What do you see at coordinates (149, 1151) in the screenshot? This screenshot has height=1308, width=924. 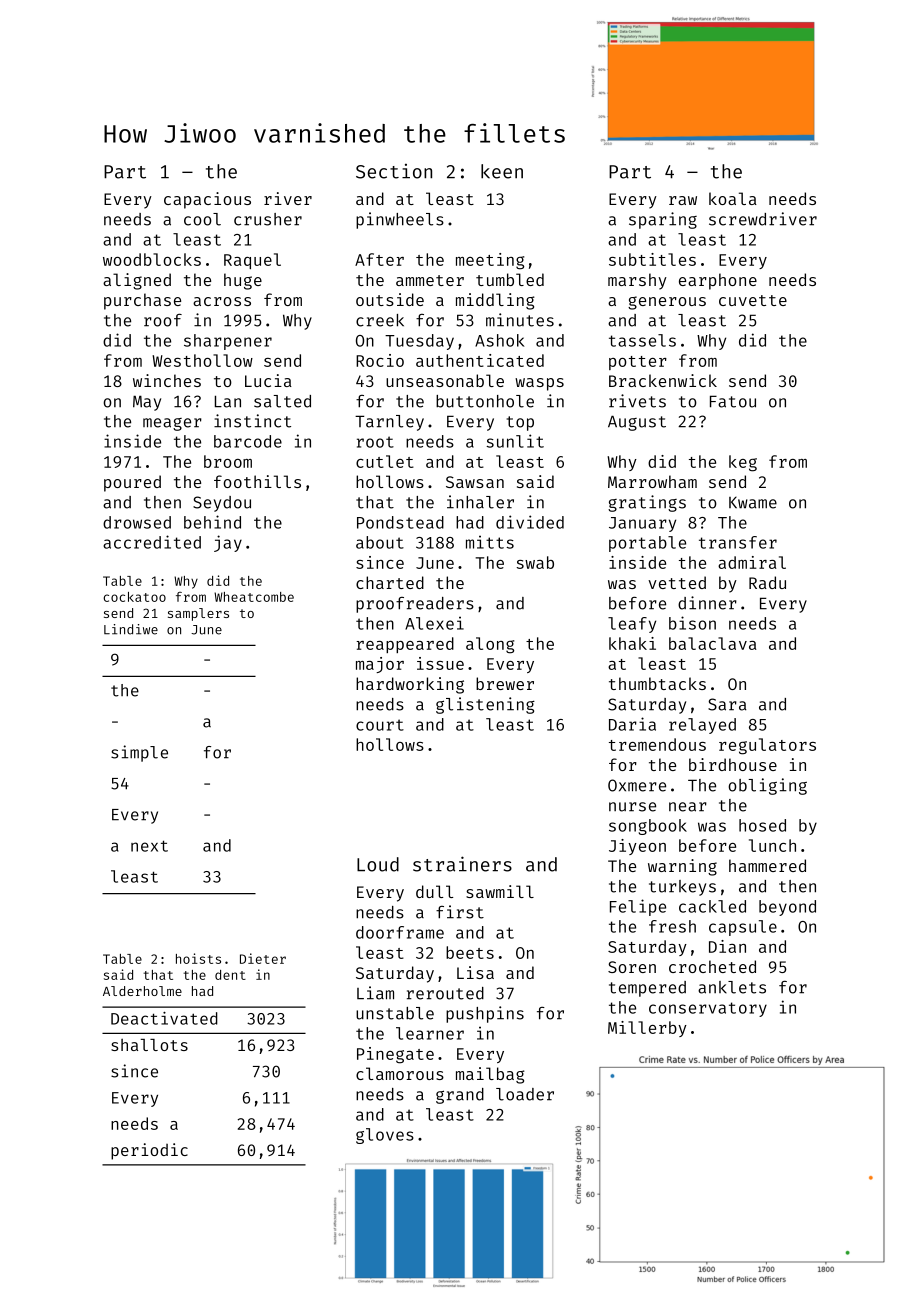 I see `periodic` at bounding box center [149, 1151].
